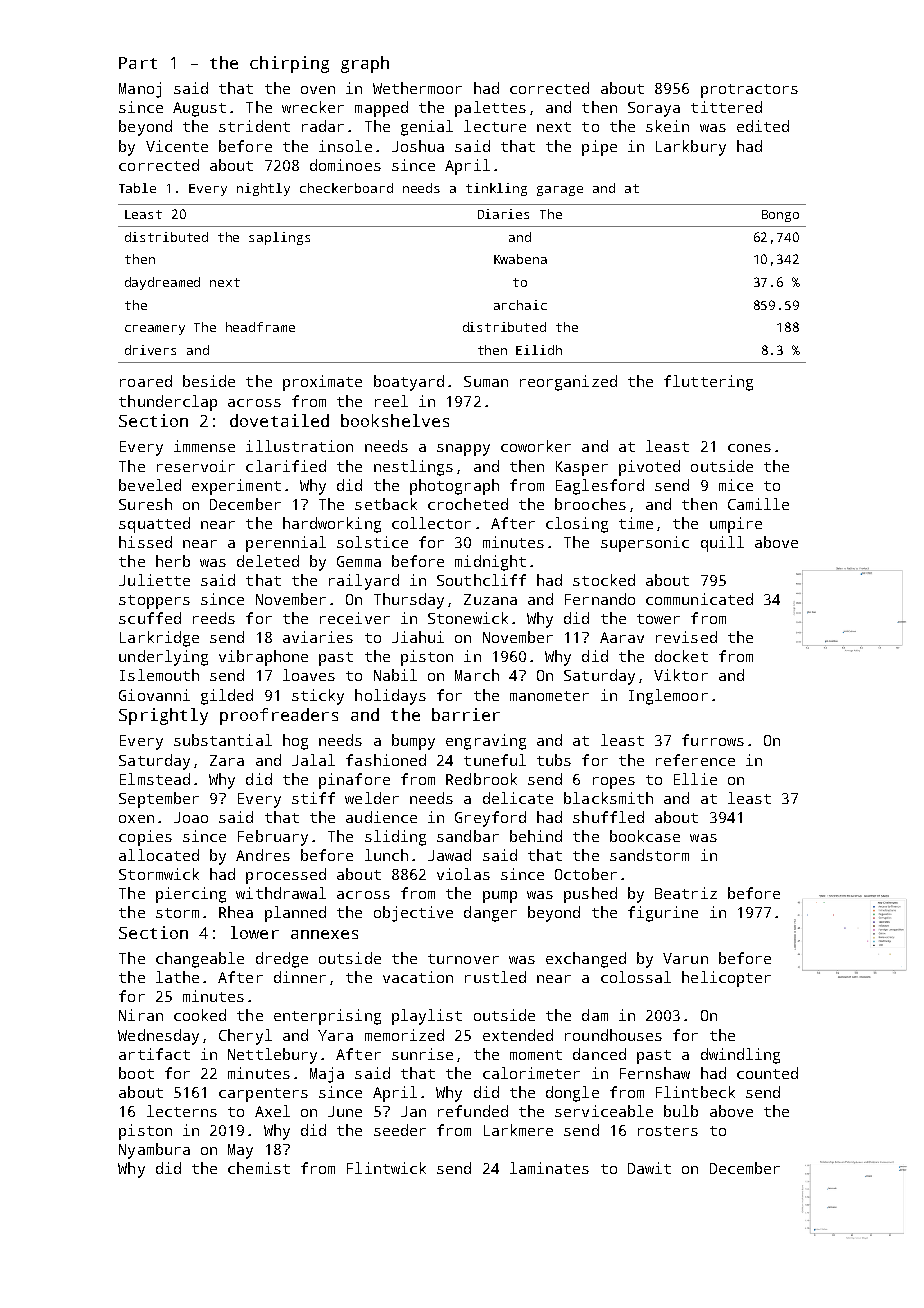  Describe the element at coordinates (140, 90) in the image. I see `Manoj` at that location.
